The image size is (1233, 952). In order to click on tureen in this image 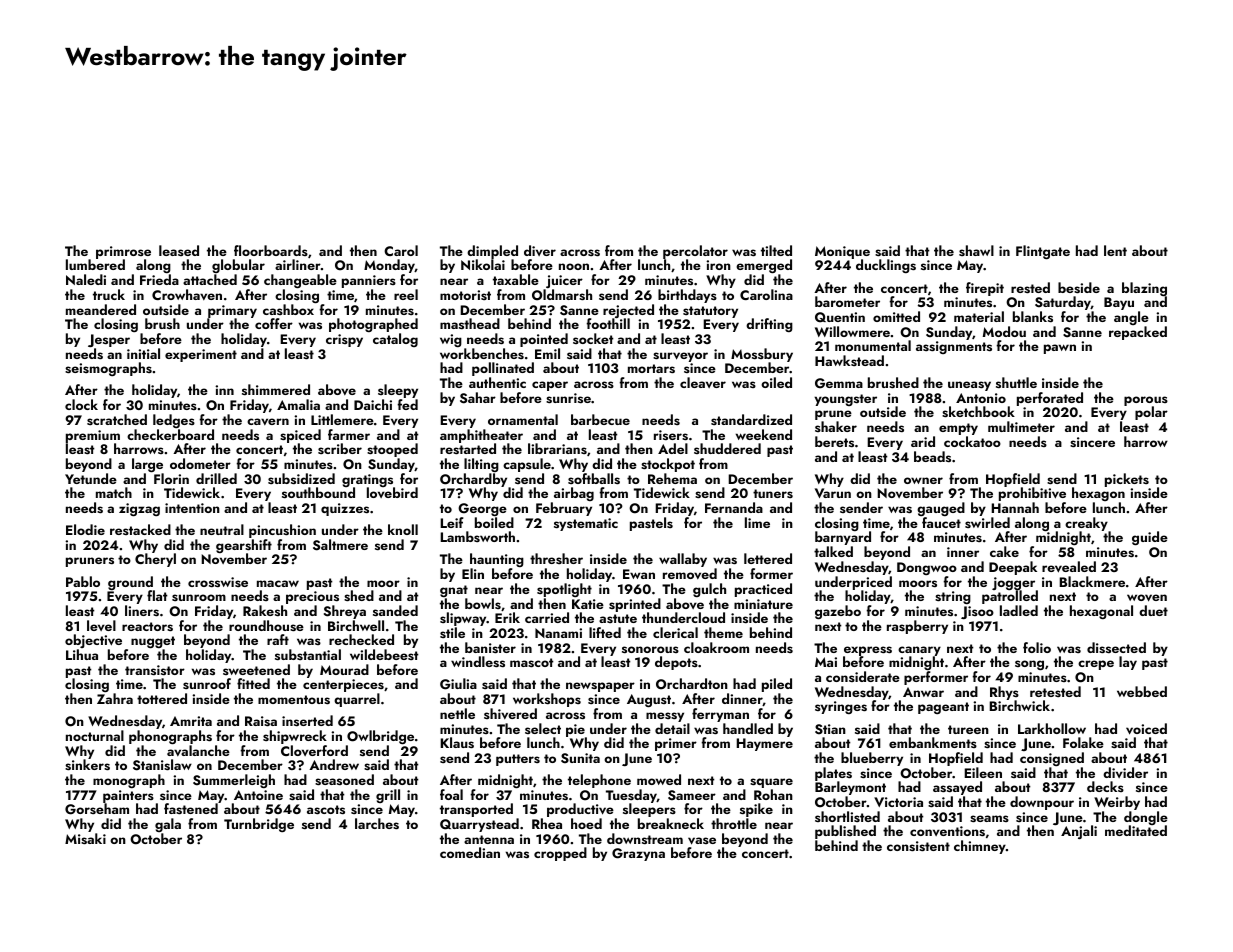, I will do `click(968, 729)`.
